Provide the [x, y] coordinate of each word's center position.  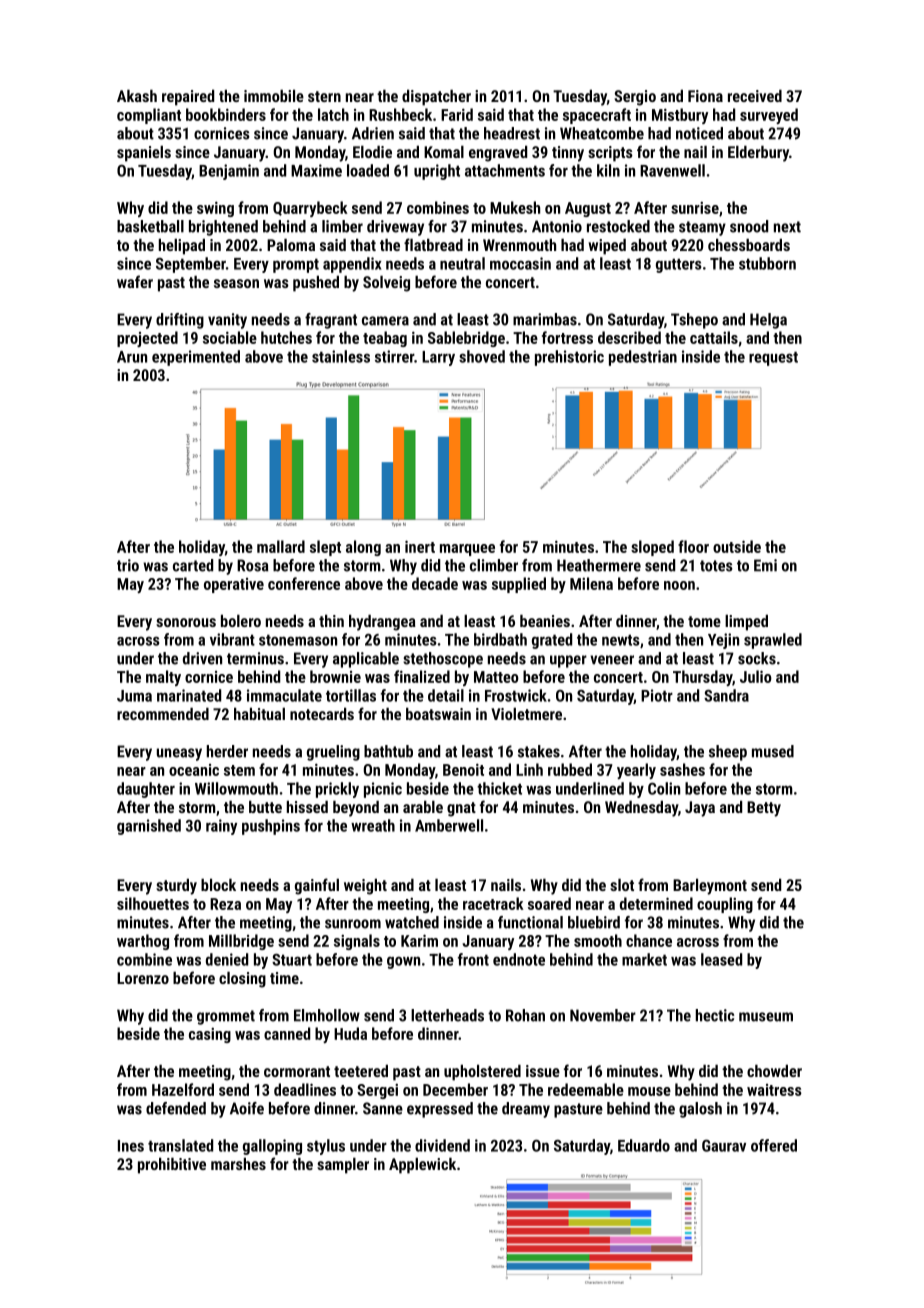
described [629, 337]
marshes [238, 1164]
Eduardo [644, 1145]
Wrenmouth [519, 245]
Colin [664, 788]
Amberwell [449, 825]
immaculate [284, 695]
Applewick [422, 1165]
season [236, 283]
